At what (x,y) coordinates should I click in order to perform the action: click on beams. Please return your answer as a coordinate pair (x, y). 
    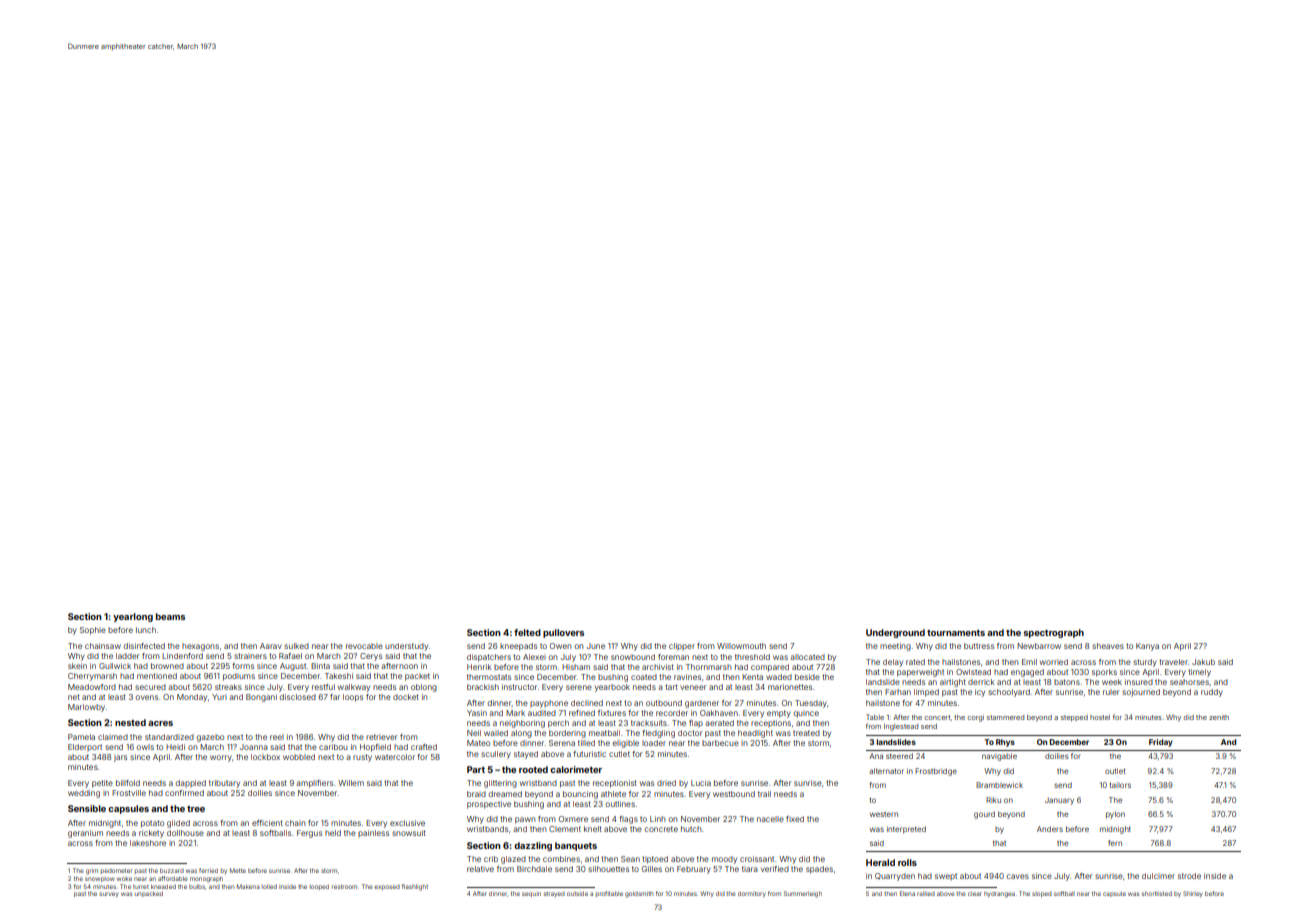
    Looking at the image, I should click on (170, 616).
